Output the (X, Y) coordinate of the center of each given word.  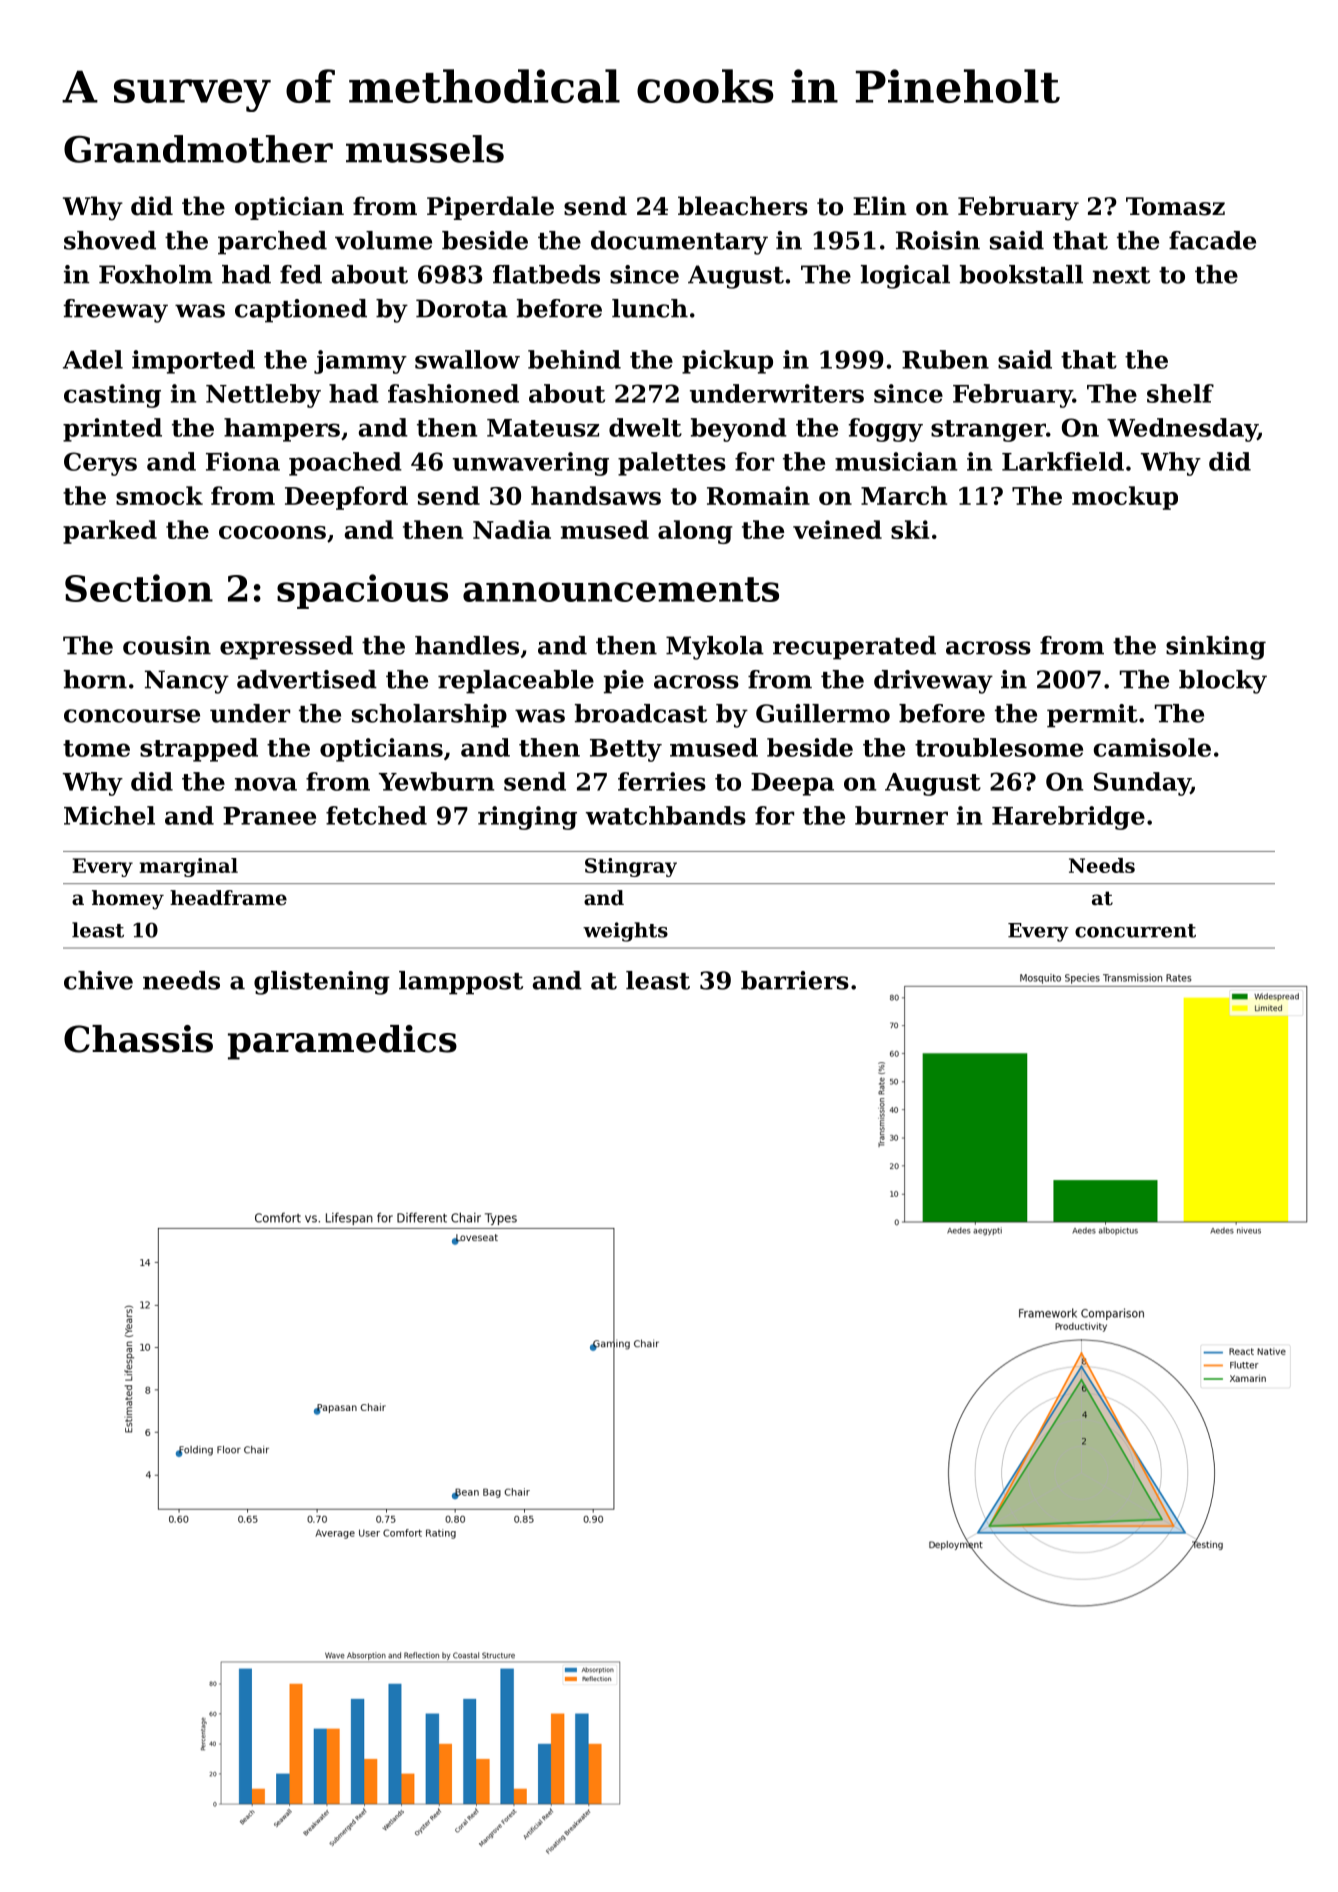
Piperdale (490, 208)
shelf (1180, 393)
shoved (110, 240)
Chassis (138, 1039)
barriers (795, 980)
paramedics (342, 1042)
